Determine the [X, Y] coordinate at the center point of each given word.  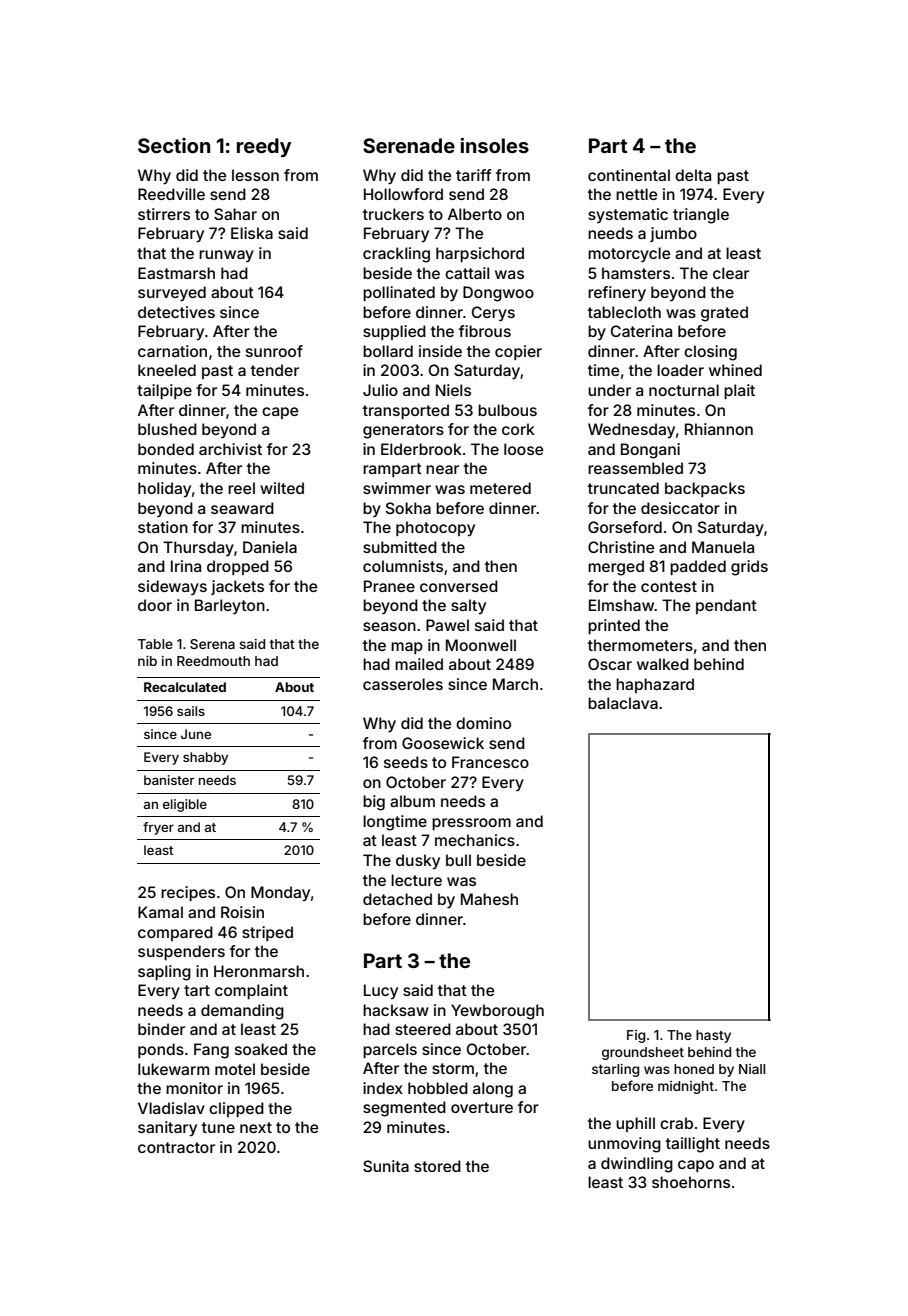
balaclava [623, 703]
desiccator [680, 508]
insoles [494, 145]
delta [693, 175]
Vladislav [171, 1108]
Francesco [490, 762]
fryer [158, 828]
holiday [164, 489]
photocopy [435, 528]
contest [669, 586]
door [155, 605]
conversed [459, 586]
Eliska [252, 233]
